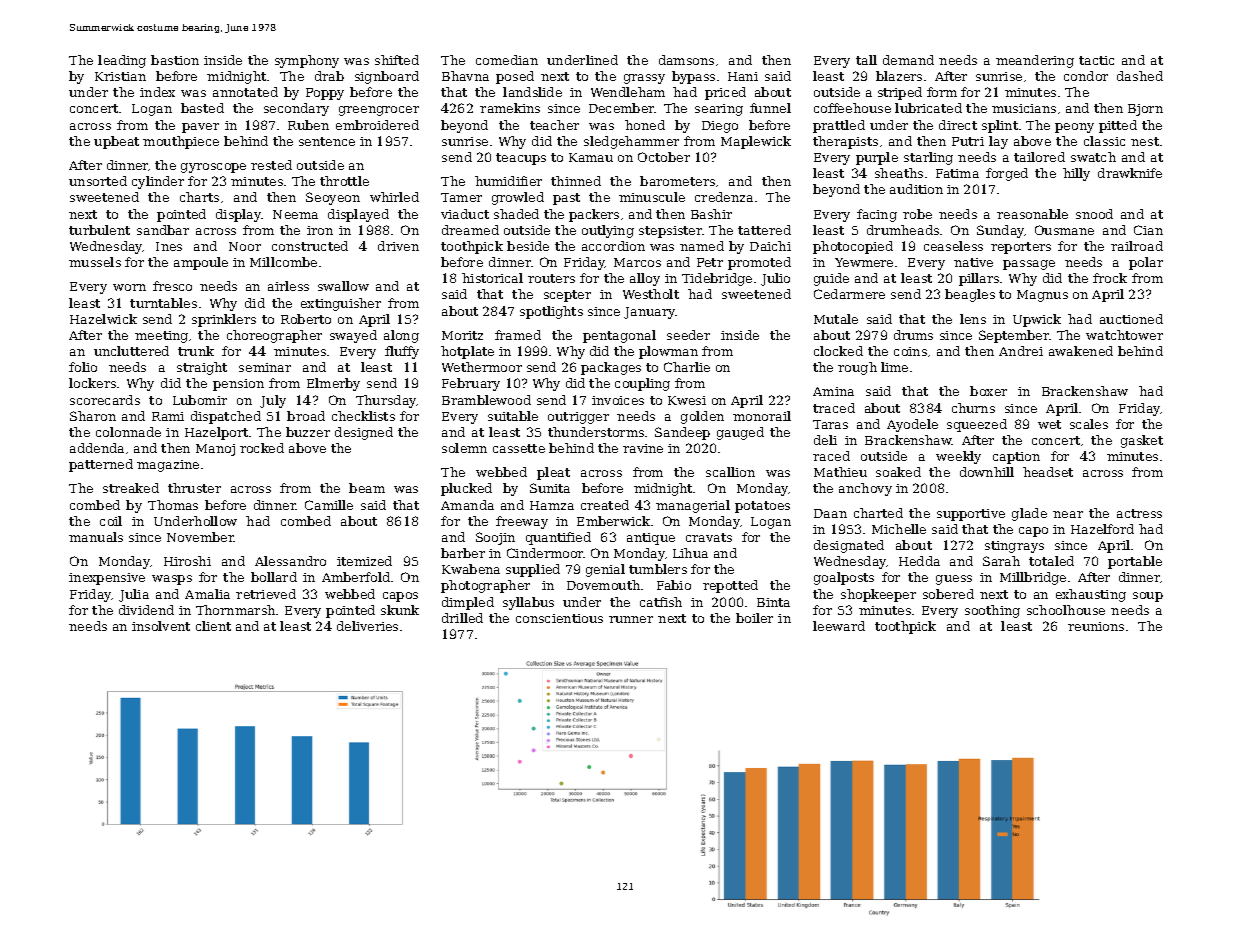 This image has height=952, width=1233. I want to click on tailored, so click(1039, 157).
